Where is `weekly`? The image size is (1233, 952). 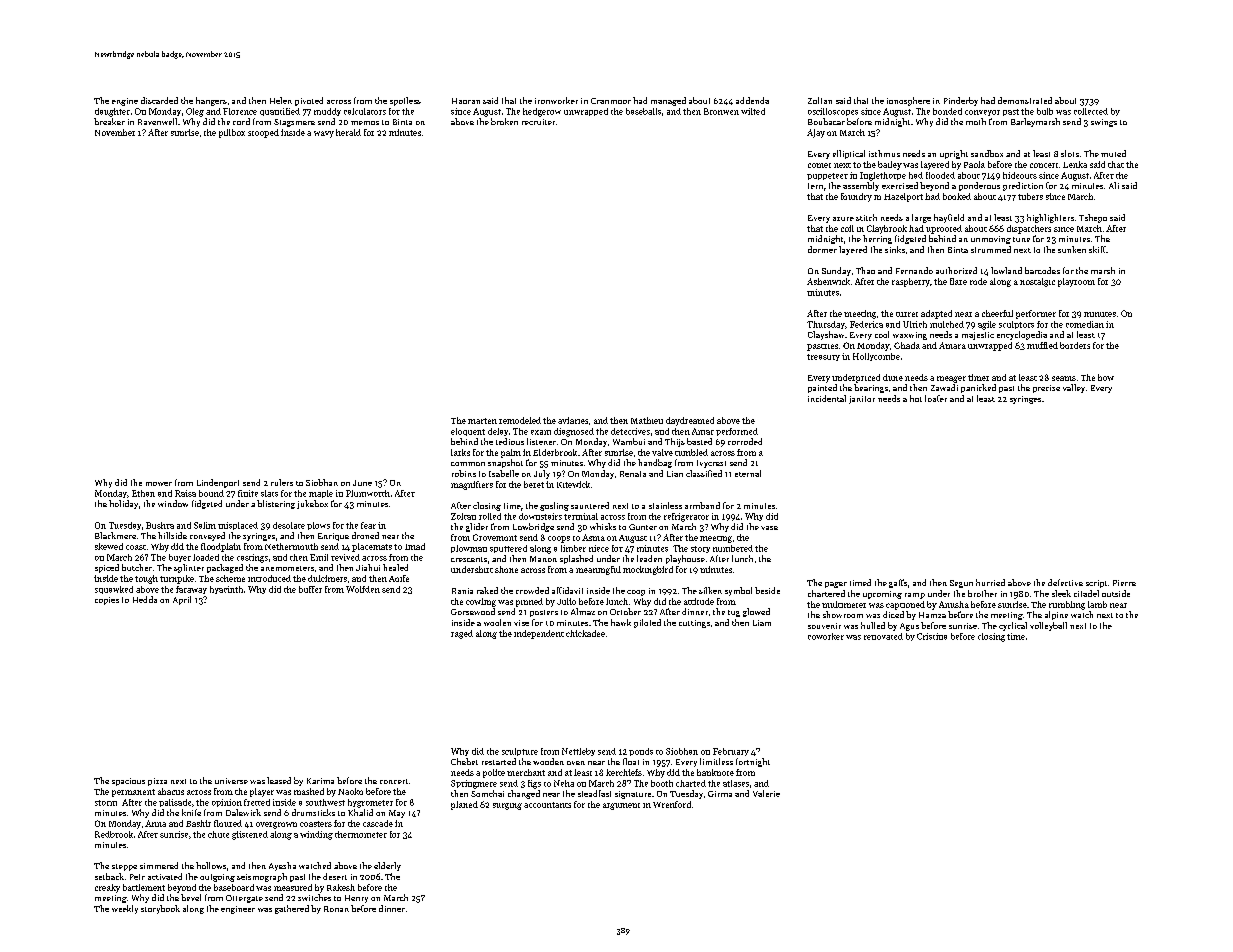 weekly is located at coordinates (125, 909).
